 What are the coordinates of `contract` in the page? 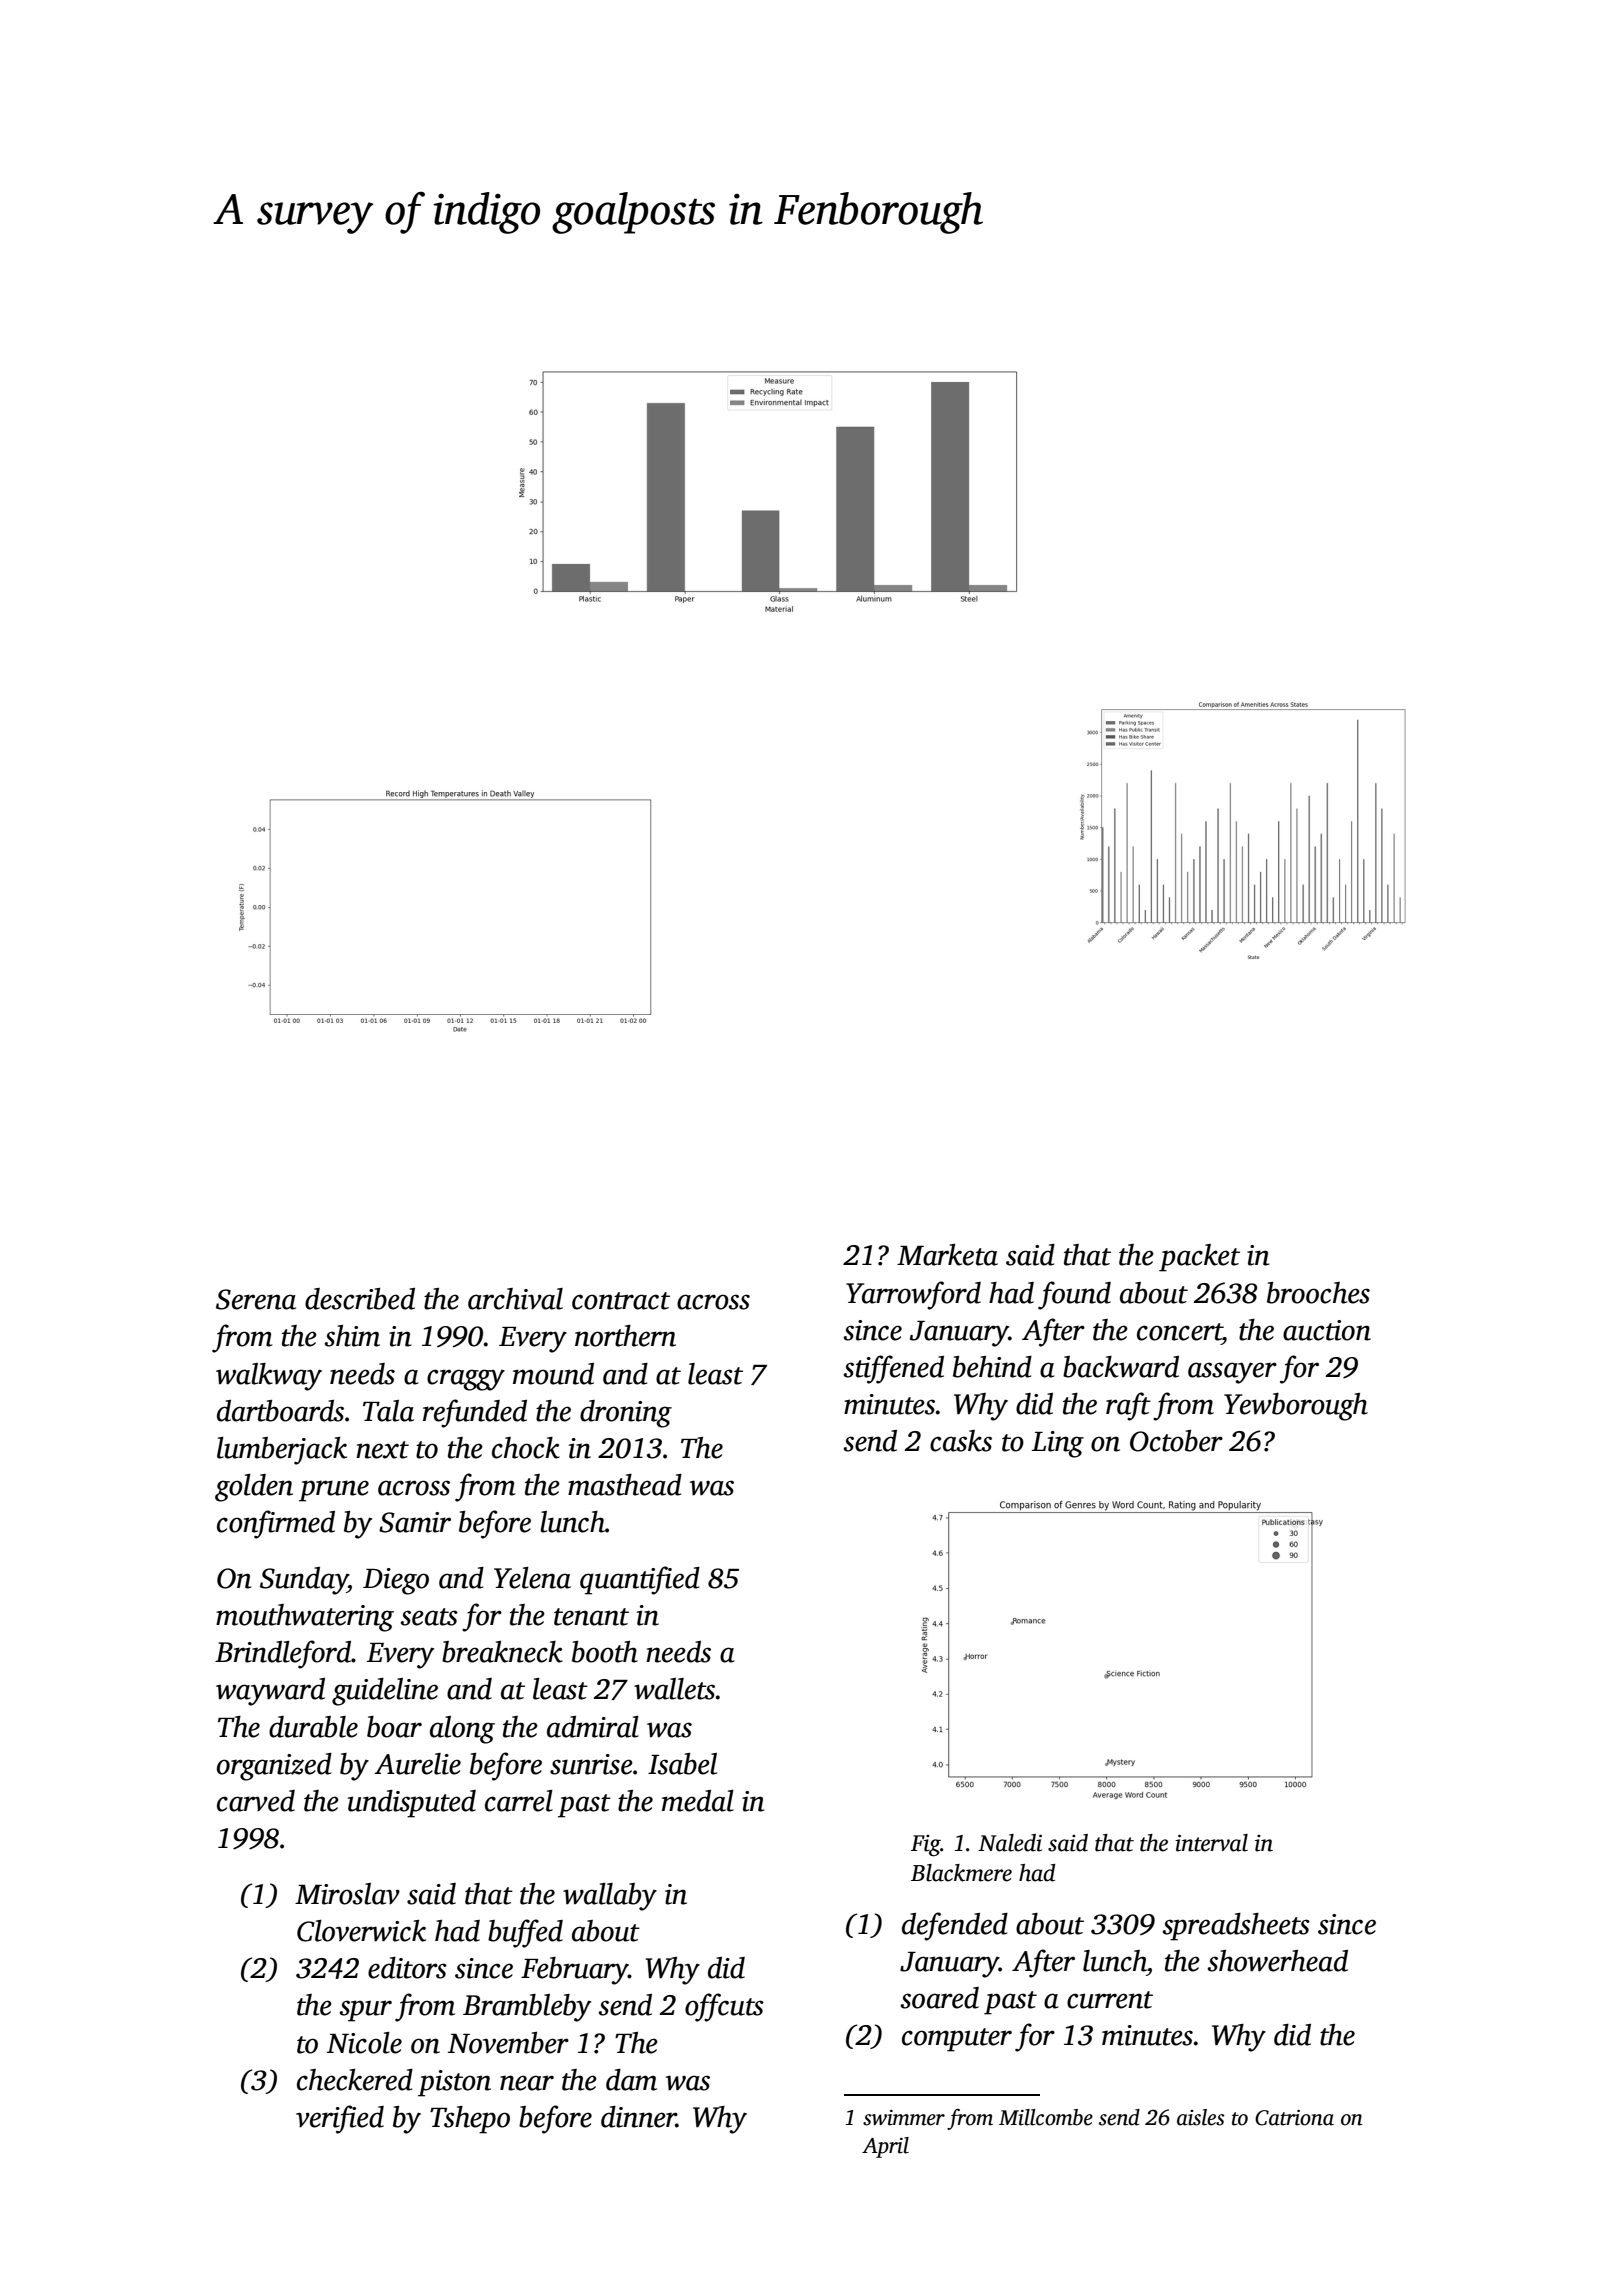 It's located at (621, 1301).
